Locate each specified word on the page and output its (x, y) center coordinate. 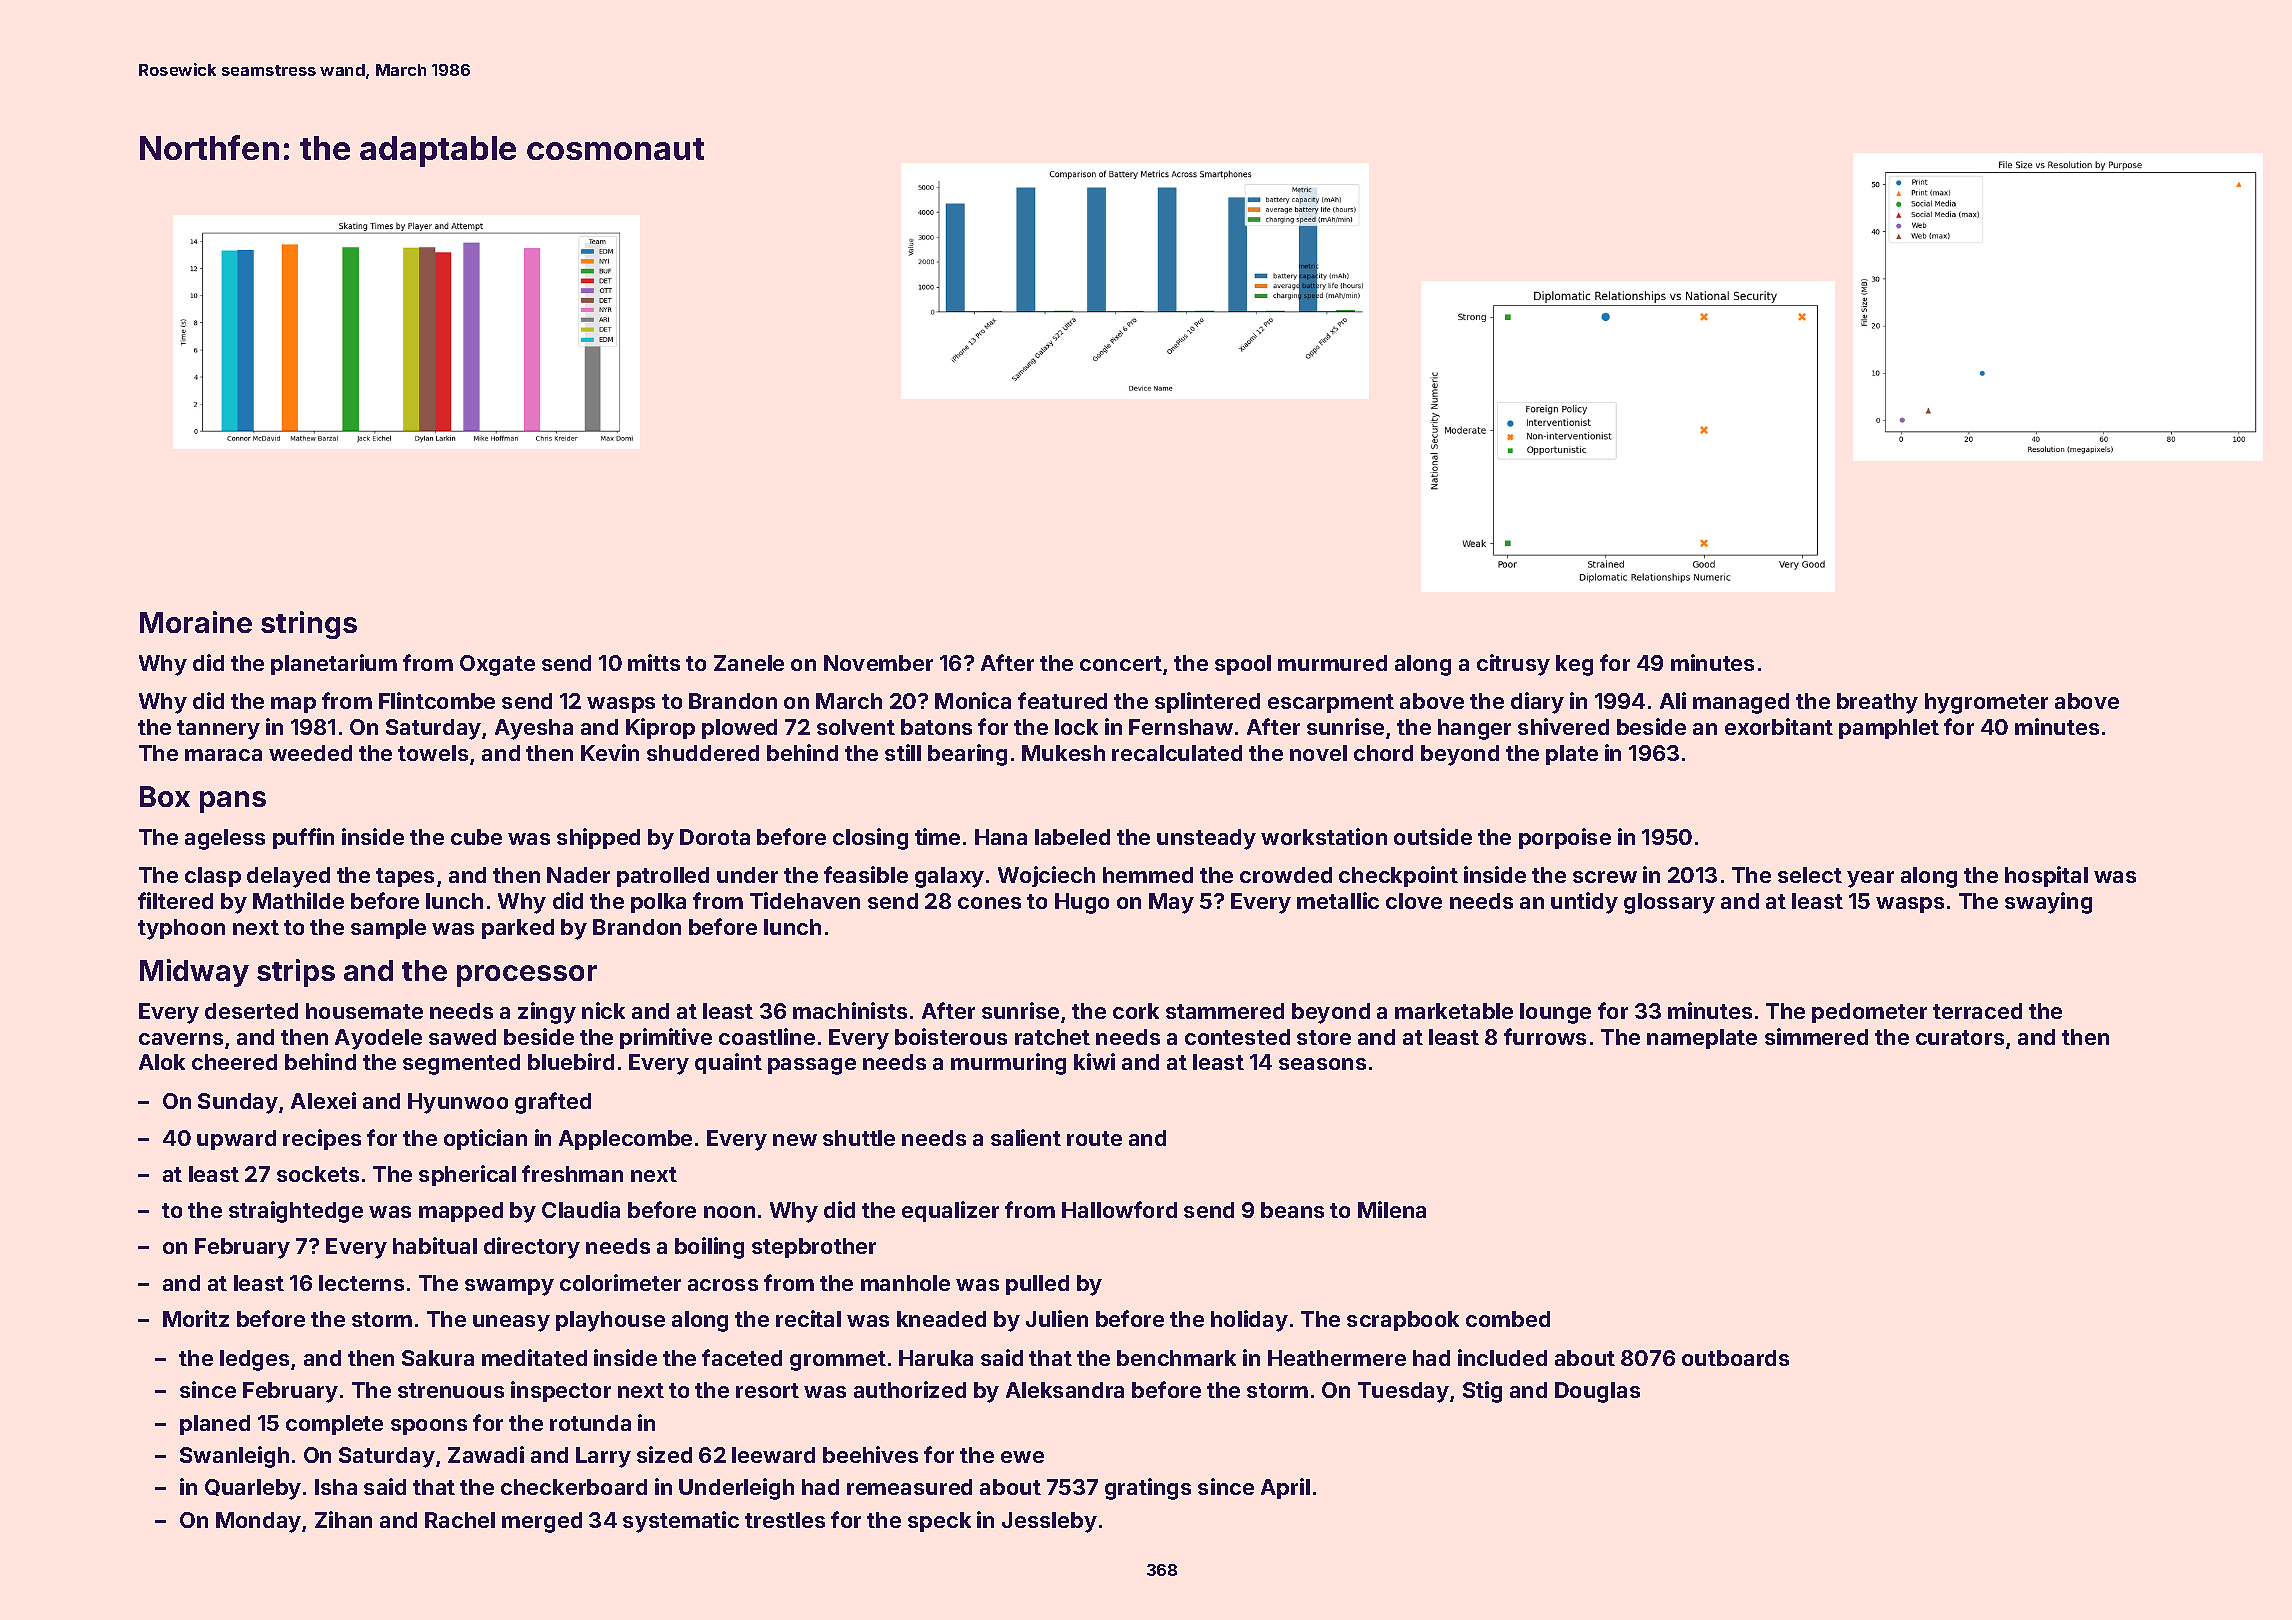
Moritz (196, 1318)
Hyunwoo (458, 1103)
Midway (194, 973)
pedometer (1869, 1013)
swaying (2048, 903)
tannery (218, 730)
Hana (1001, 837)
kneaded (941, 1319)
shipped (598, 838)
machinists (850, 1010)
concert (1121, 663)
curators (1960, 1037)
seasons (1322, 1064)
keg (1574, 665)
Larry (603, 1457)
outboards (1735, 1358)
